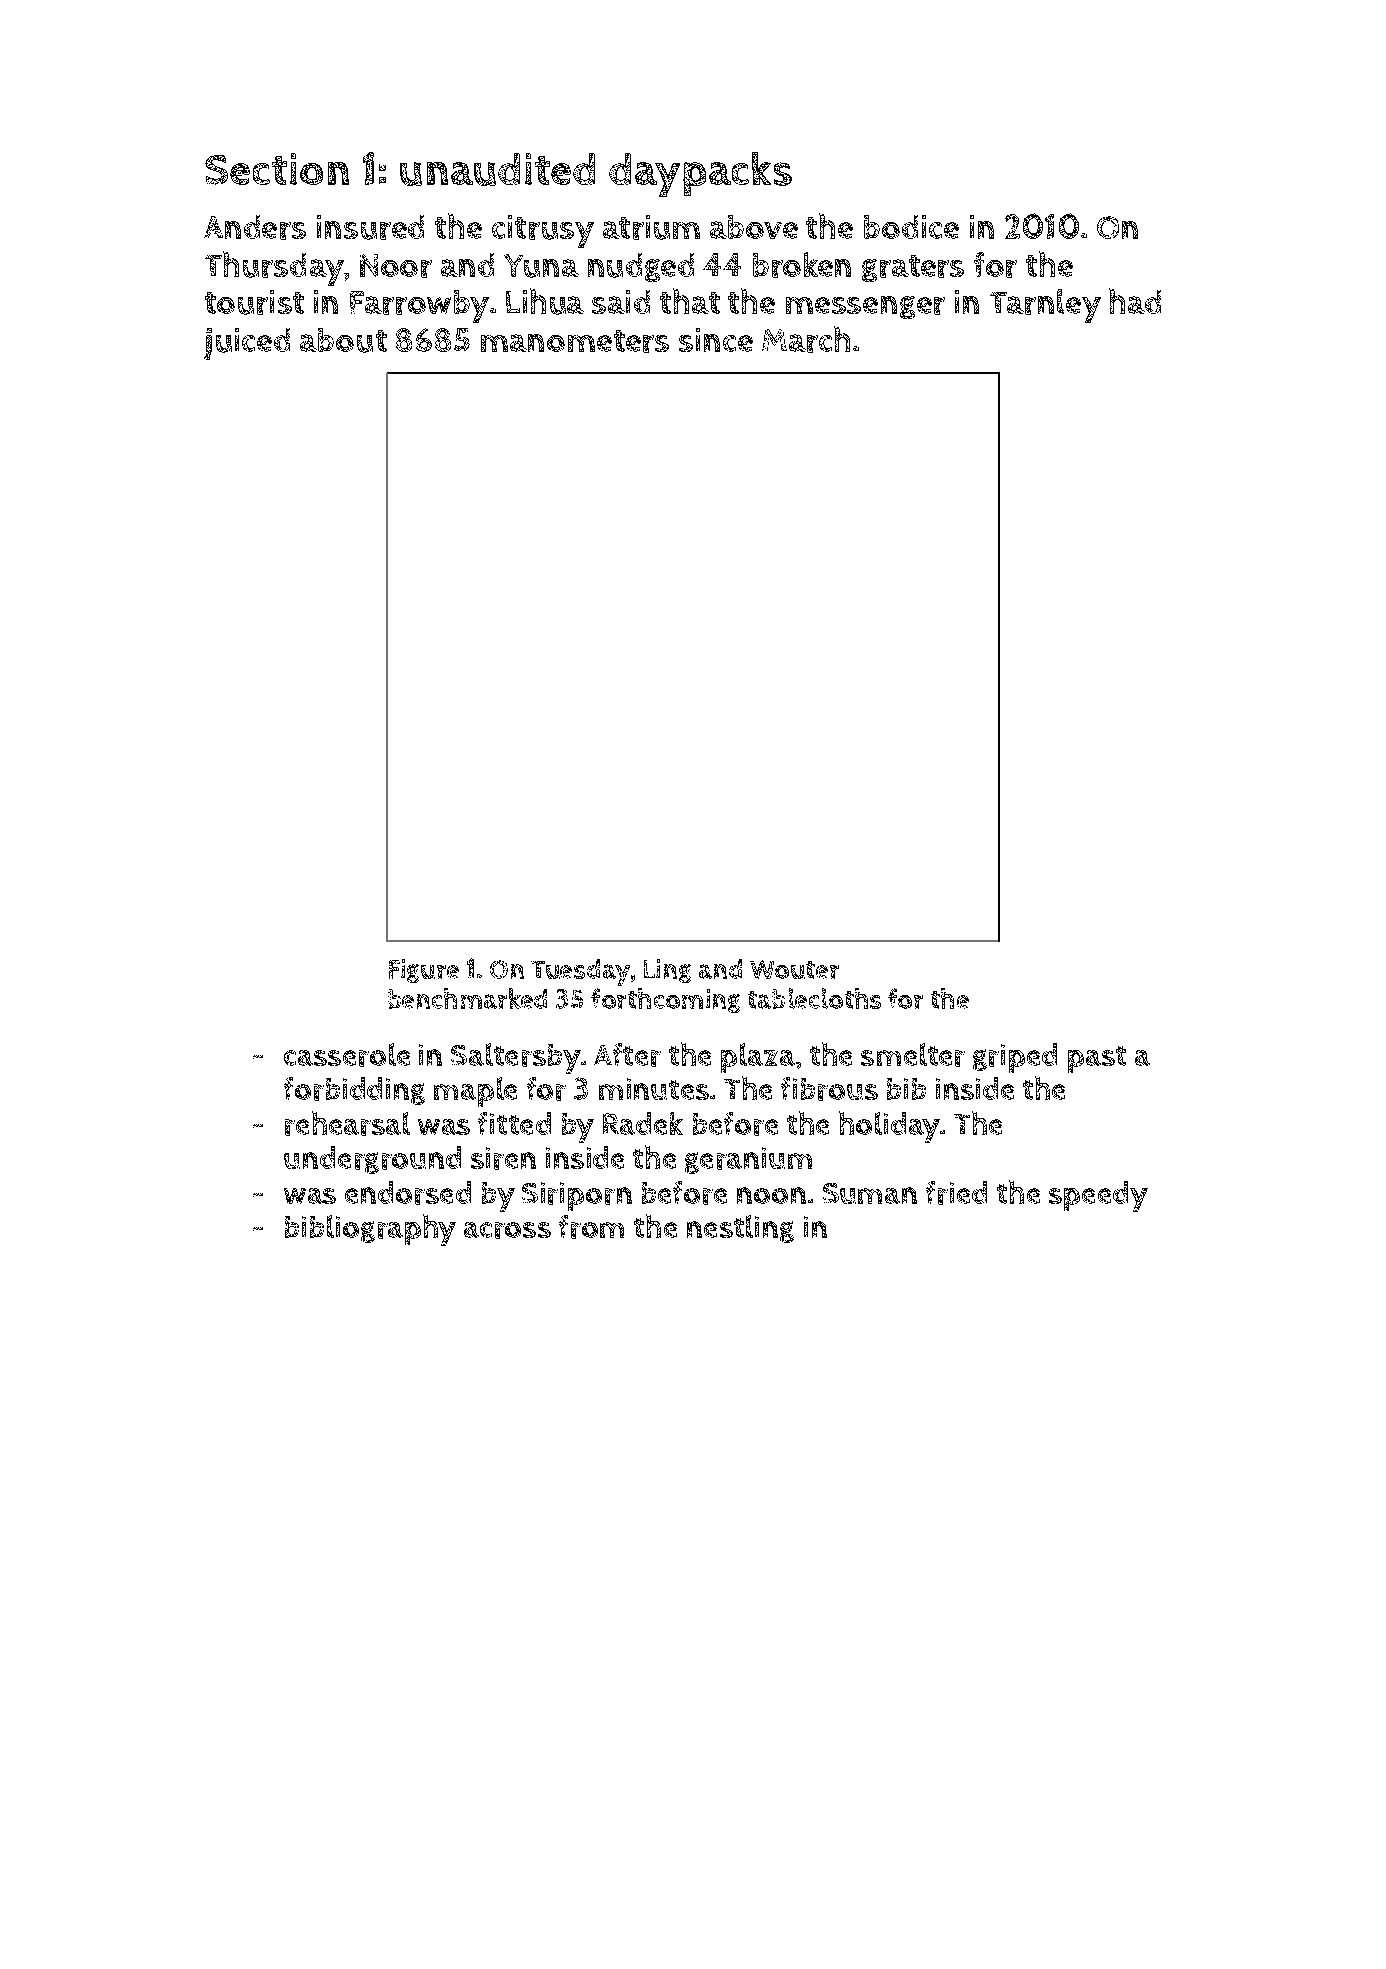  What do you see at coordinates (621, 302) in the screenshot?
I see `said` at bounding box center [621, 302].
